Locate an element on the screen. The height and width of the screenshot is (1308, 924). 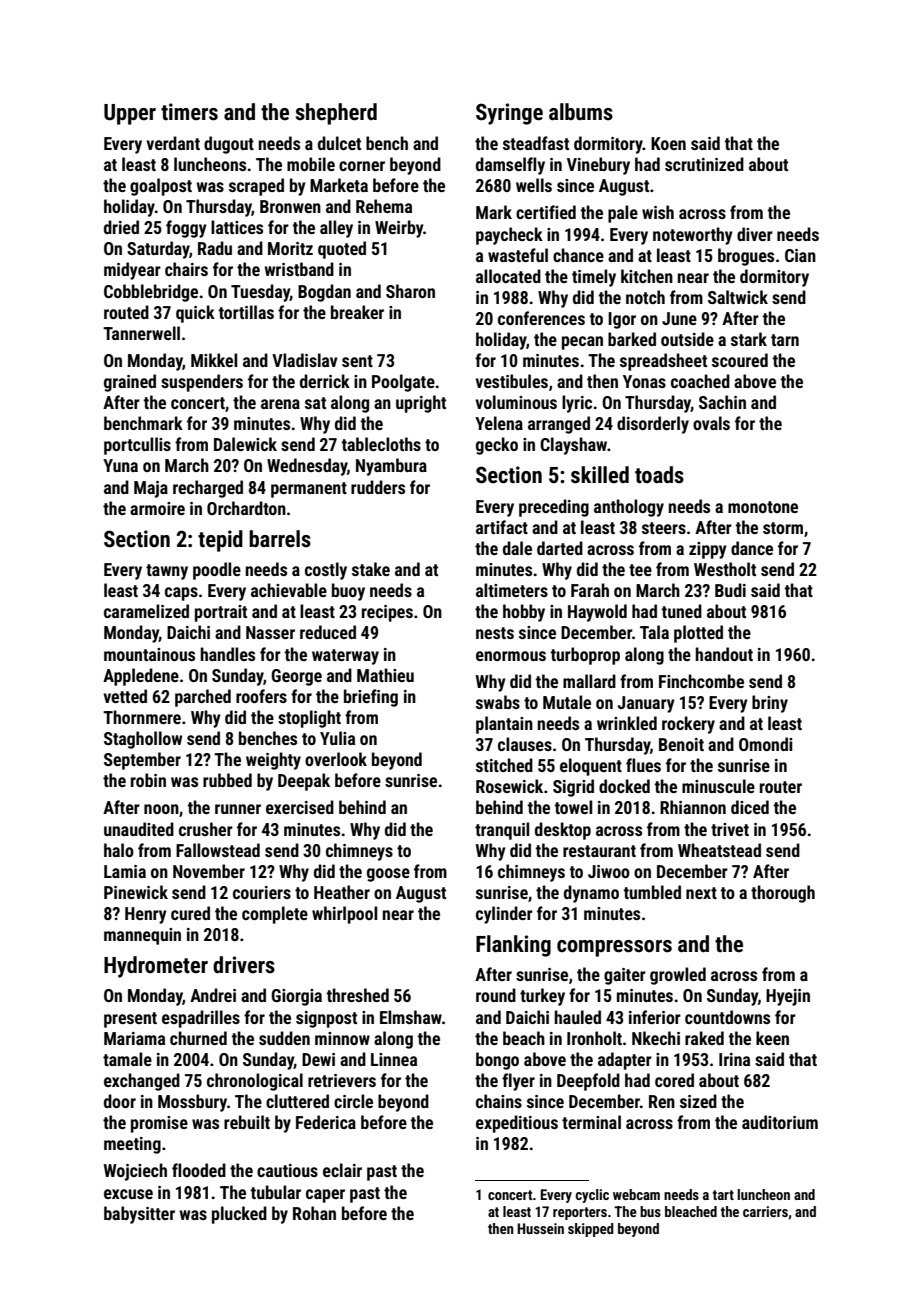
plucked is located at coordinates (239, 1215).
